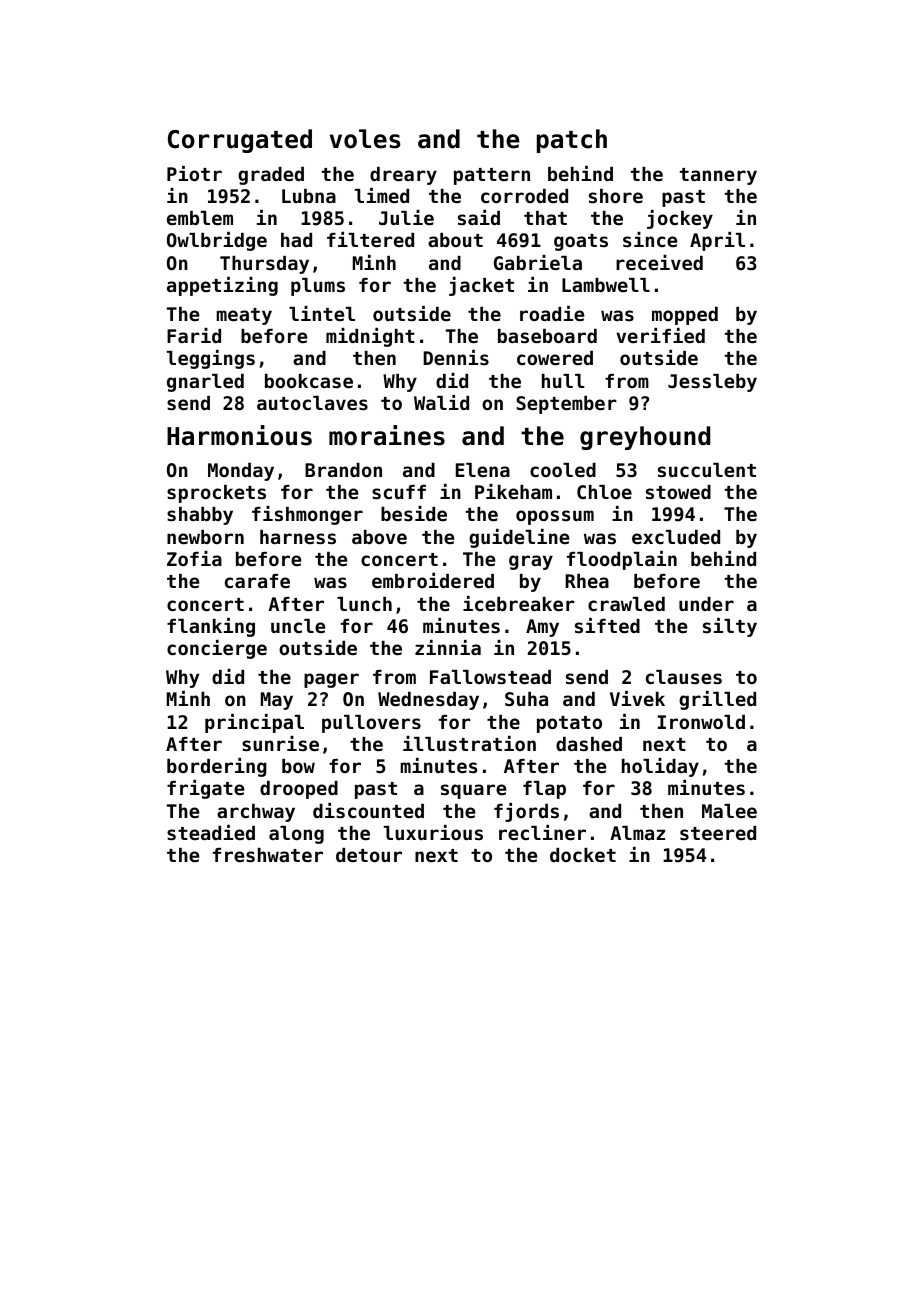  Describe the element at coordinates (211, 359) in the screenshot. I see `leggings` at that location.
